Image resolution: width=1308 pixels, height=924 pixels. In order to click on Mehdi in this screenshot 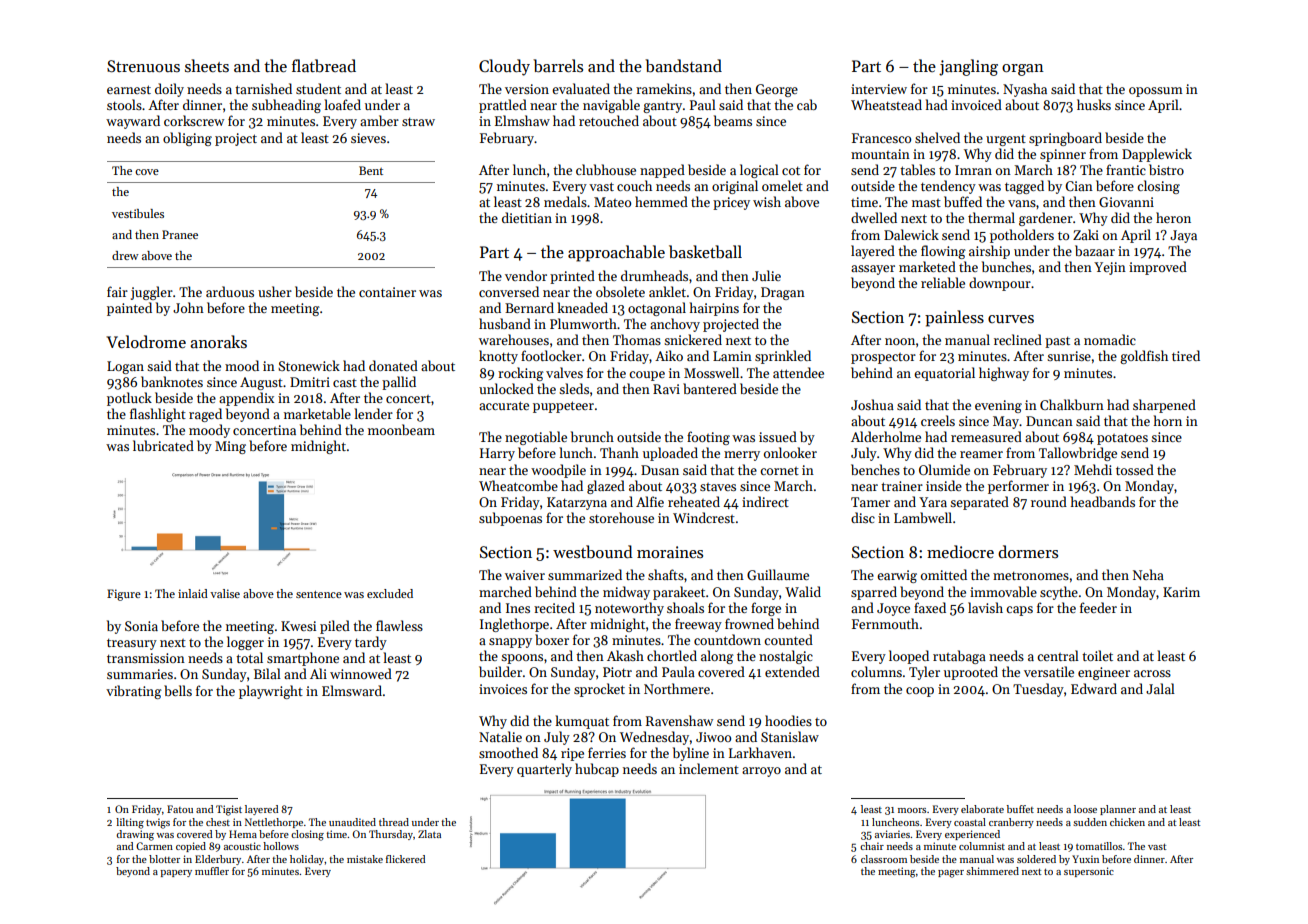, I will do `click(1093, 469)`.
